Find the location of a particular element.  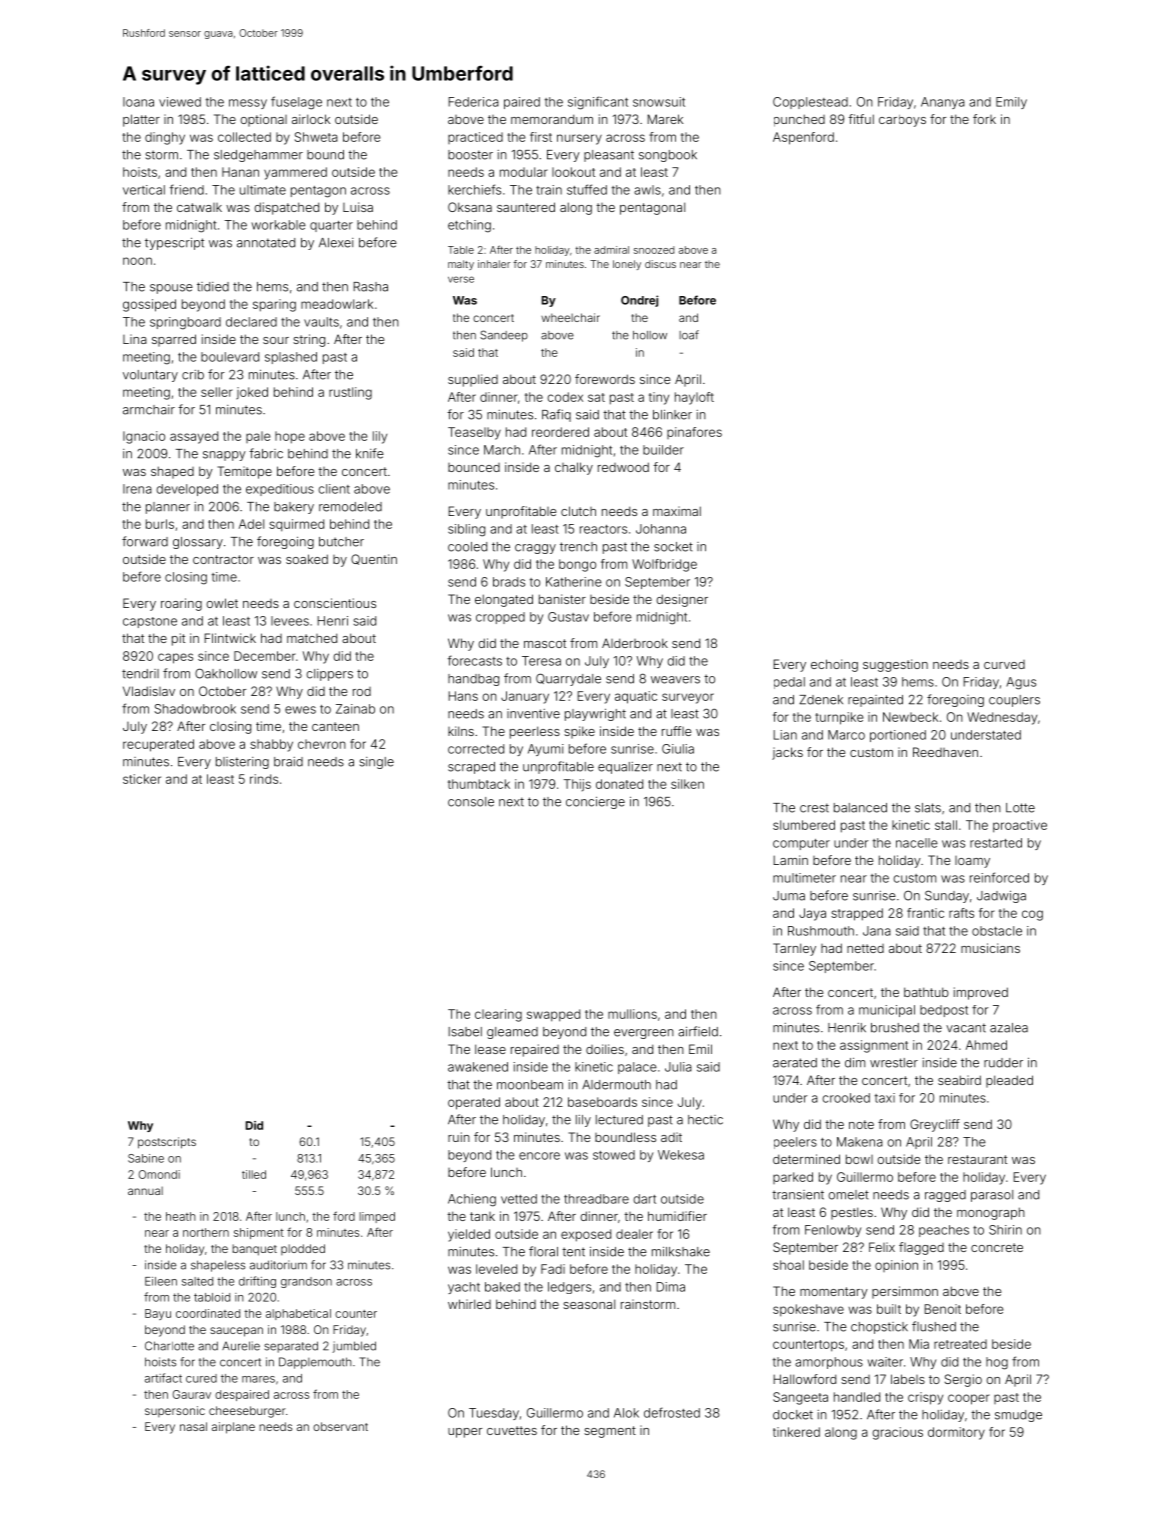

smudge is located at coordinates (1018, 1416).
